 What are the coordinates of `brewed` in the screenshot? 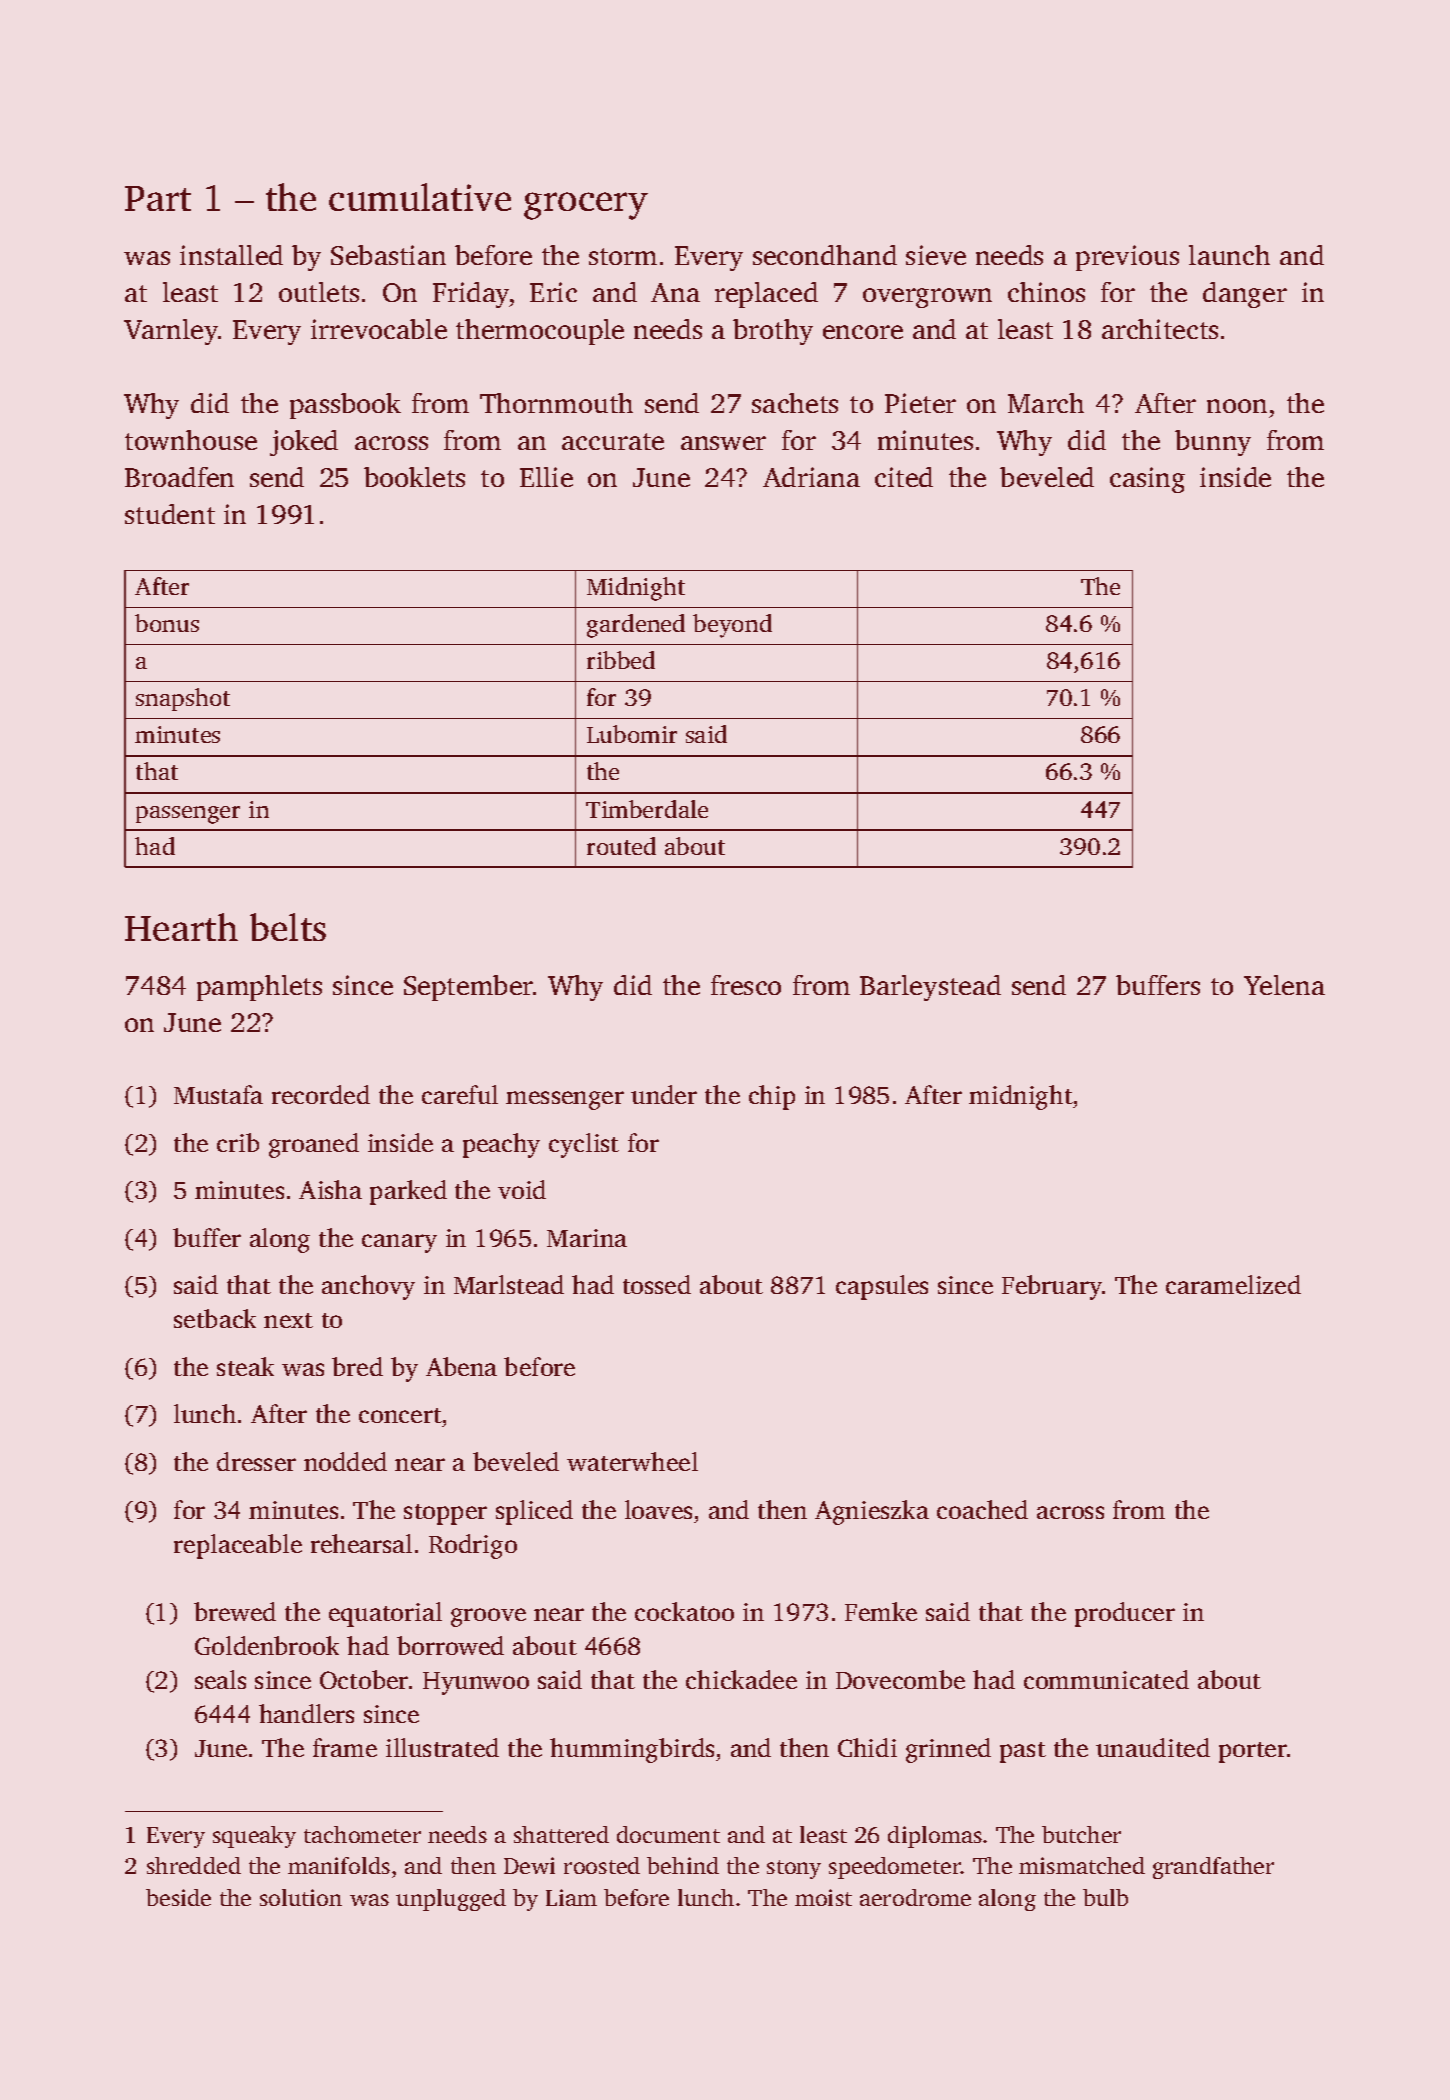 It's located at (235, 1611).
